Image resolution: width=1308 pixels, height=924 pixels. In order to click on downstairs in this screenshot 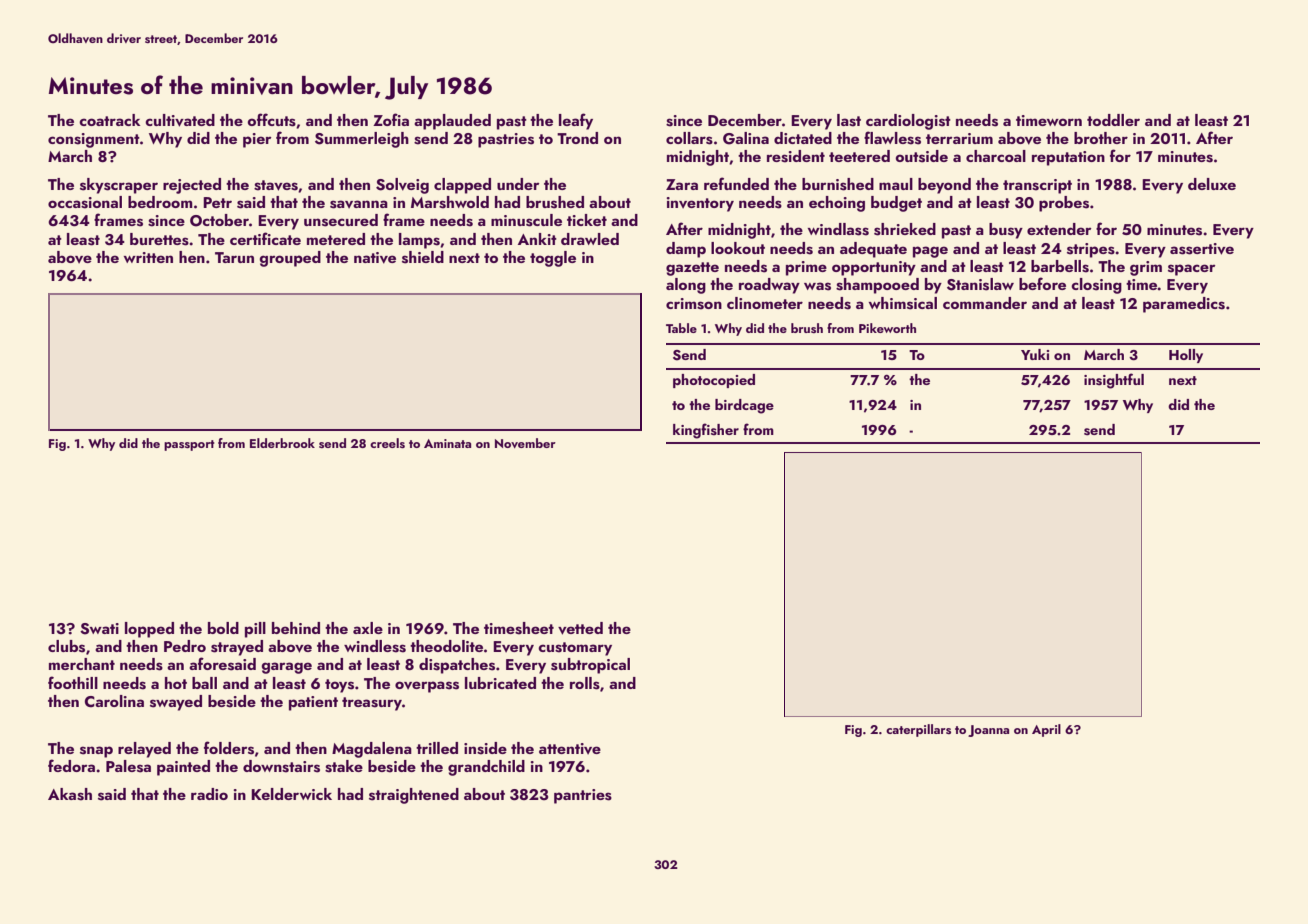, I will do `click(281, 766)`.
